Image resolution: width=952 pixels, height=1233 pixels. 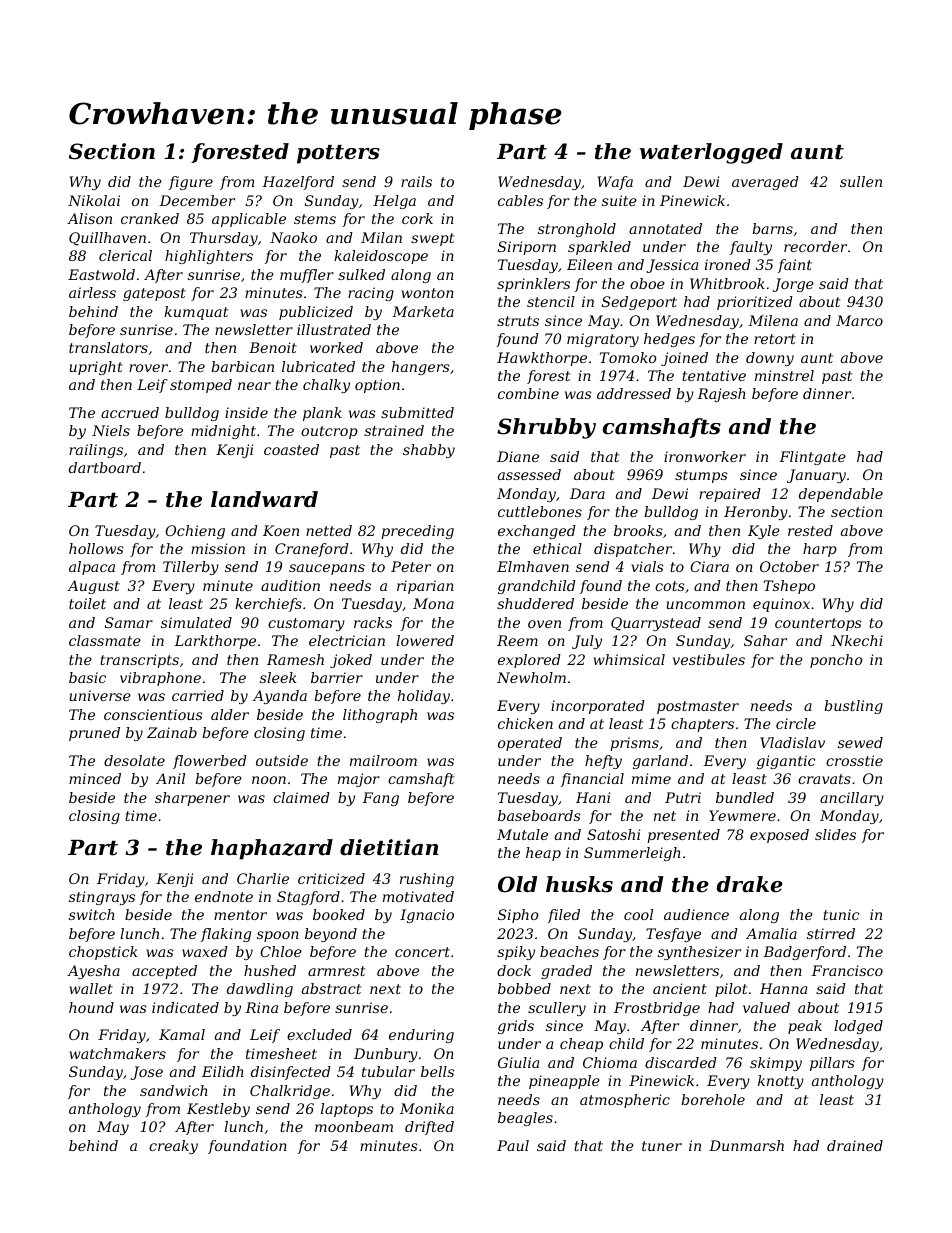 What do you see at coordinates (625, 1101) in the screenshot?
I see `atmospheric` at bounding box center [625, 1101].
